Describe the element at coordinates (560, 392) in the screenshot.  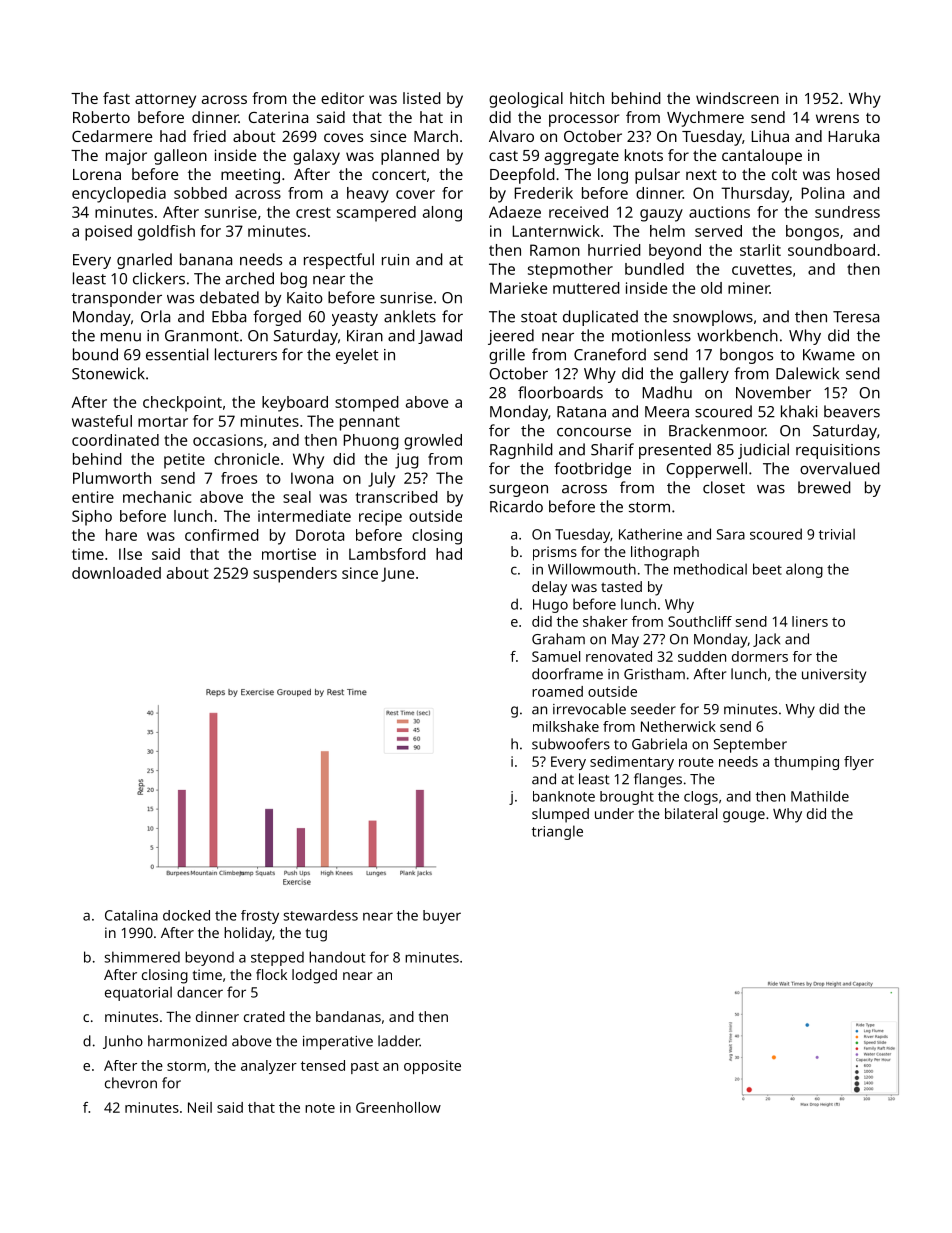
I see `floorboards` at that location.
